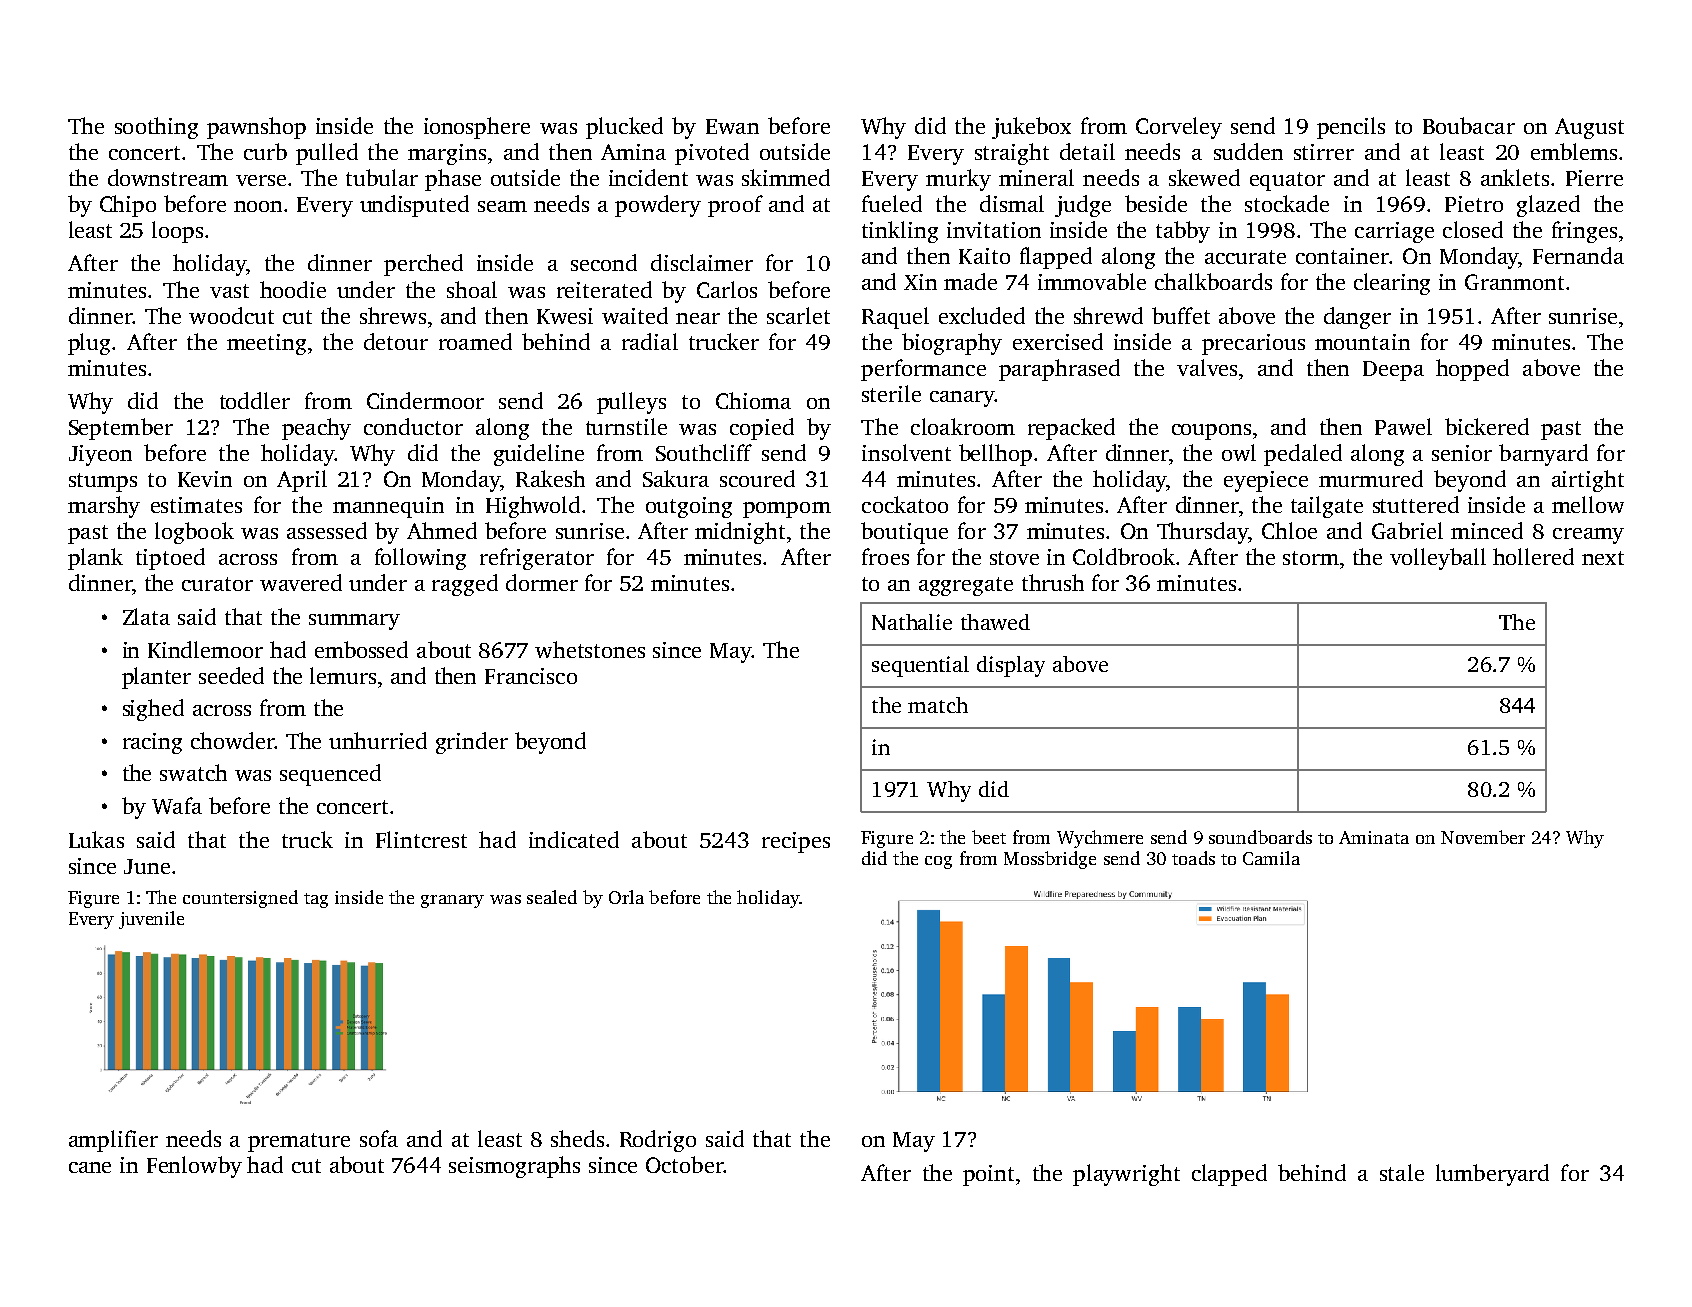  I want to click on stale, so click(1402, 1172).
